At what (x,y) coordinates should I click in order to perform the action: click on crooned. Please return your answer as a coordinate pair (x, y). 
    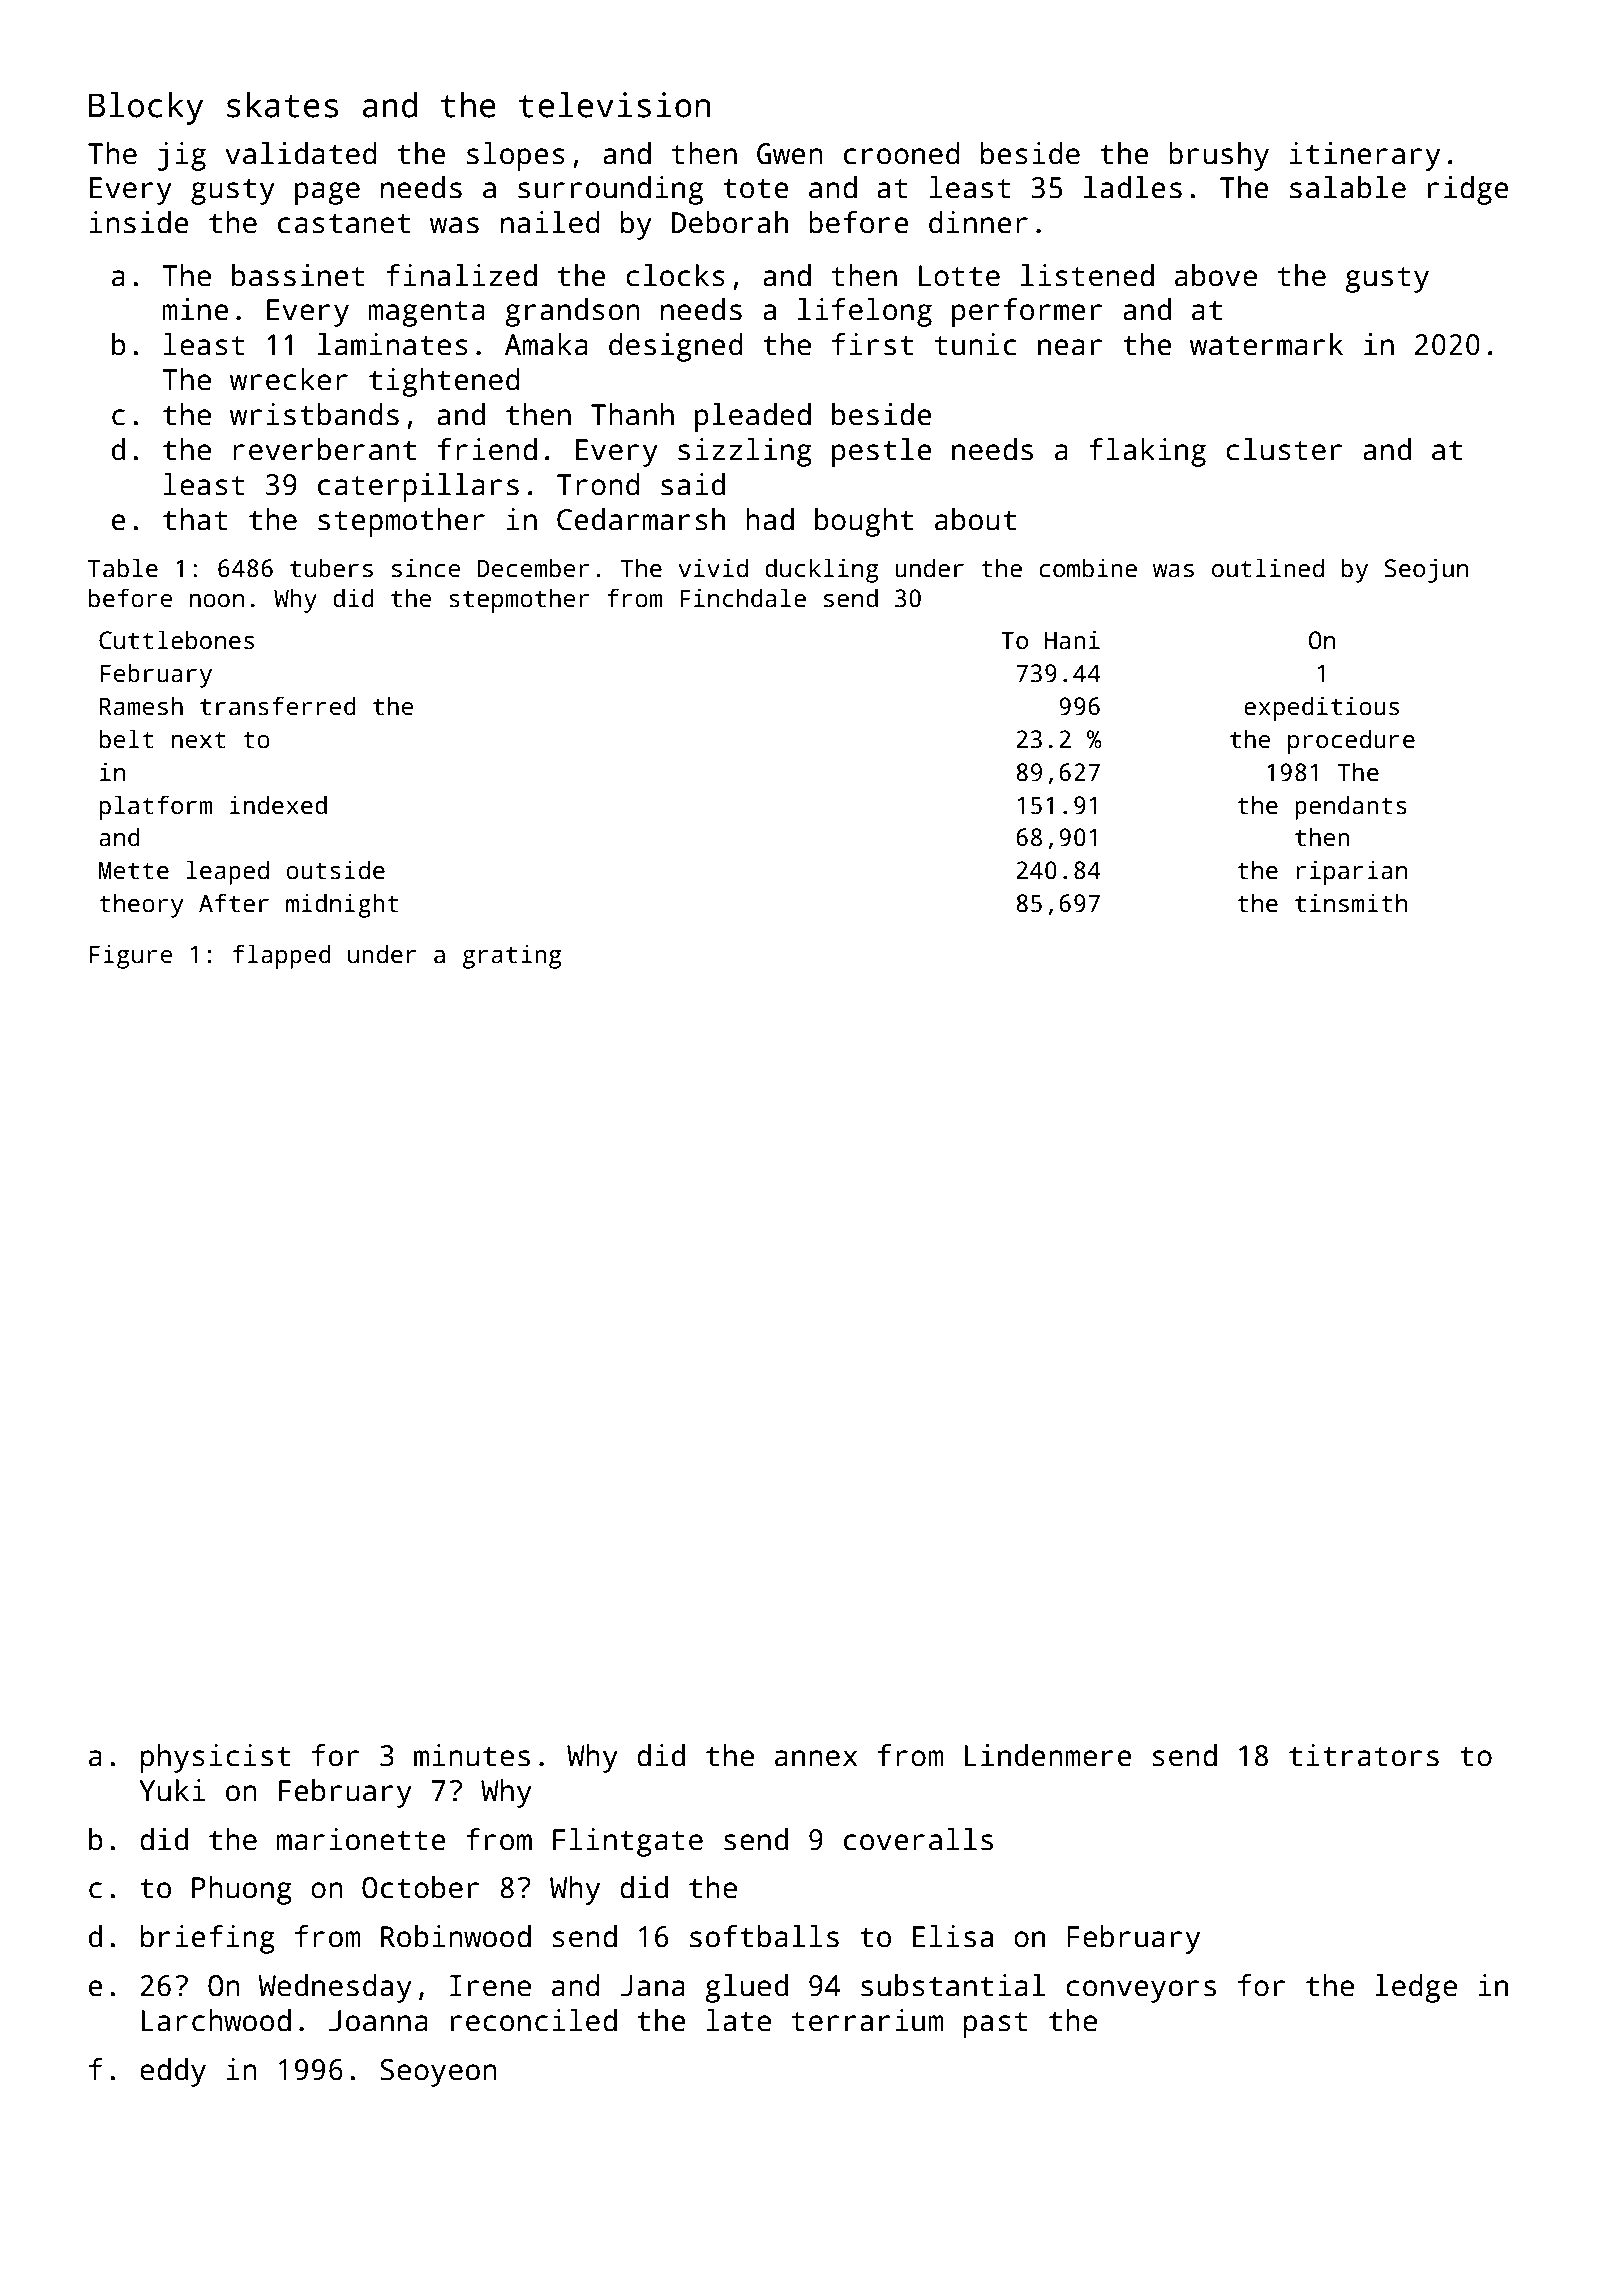
    Looking at the image, I should click on (902, 153).
